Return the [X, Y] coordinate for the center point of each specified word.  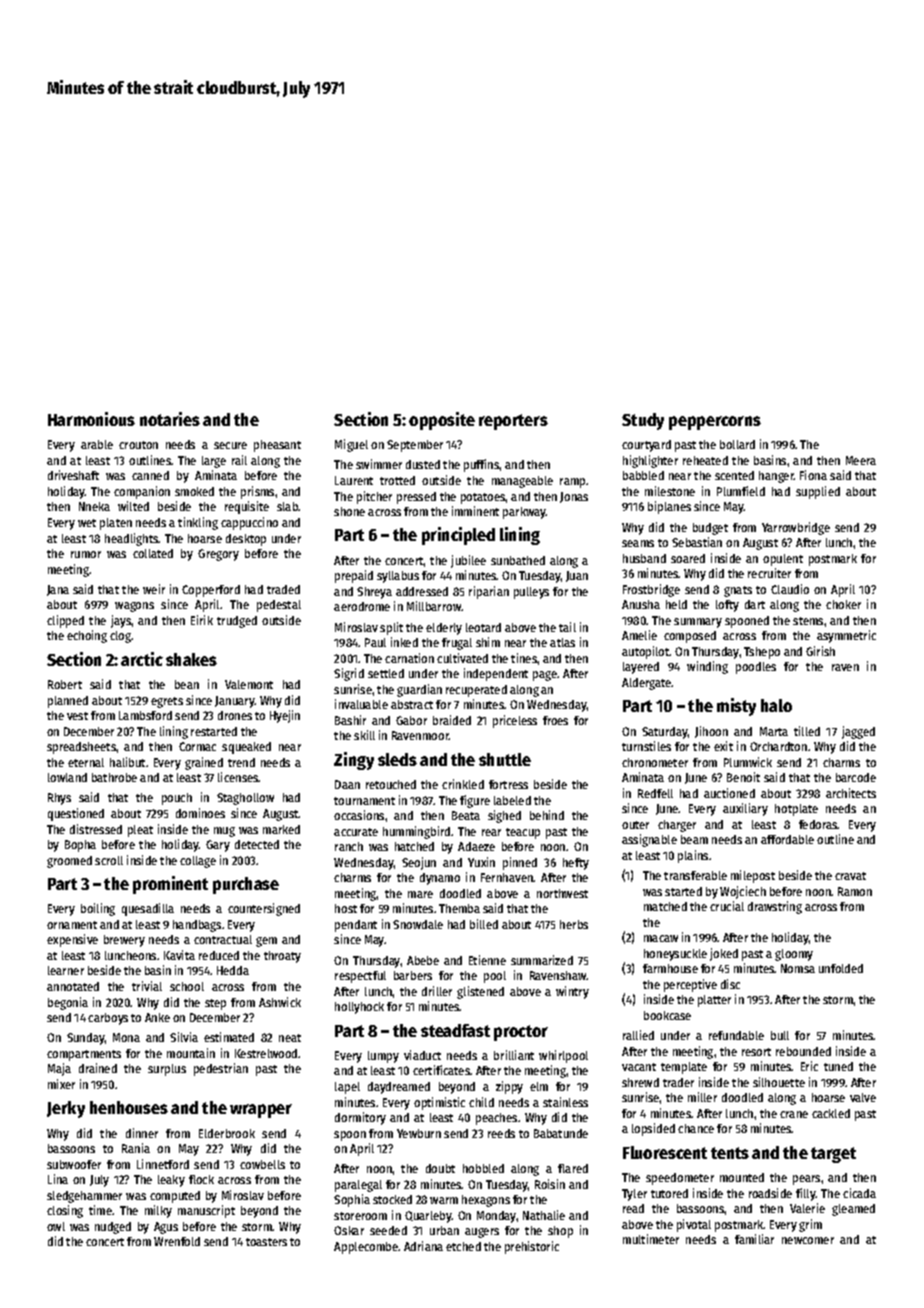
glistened [480, 992]
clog [121, 637]
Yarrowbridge [796, 528]
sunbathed [518, 560]
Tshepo [762, 653]
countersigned [264, 909]
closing [65, 1211]
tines [524, 658]
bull [780, 1035]
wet [87, 523]
